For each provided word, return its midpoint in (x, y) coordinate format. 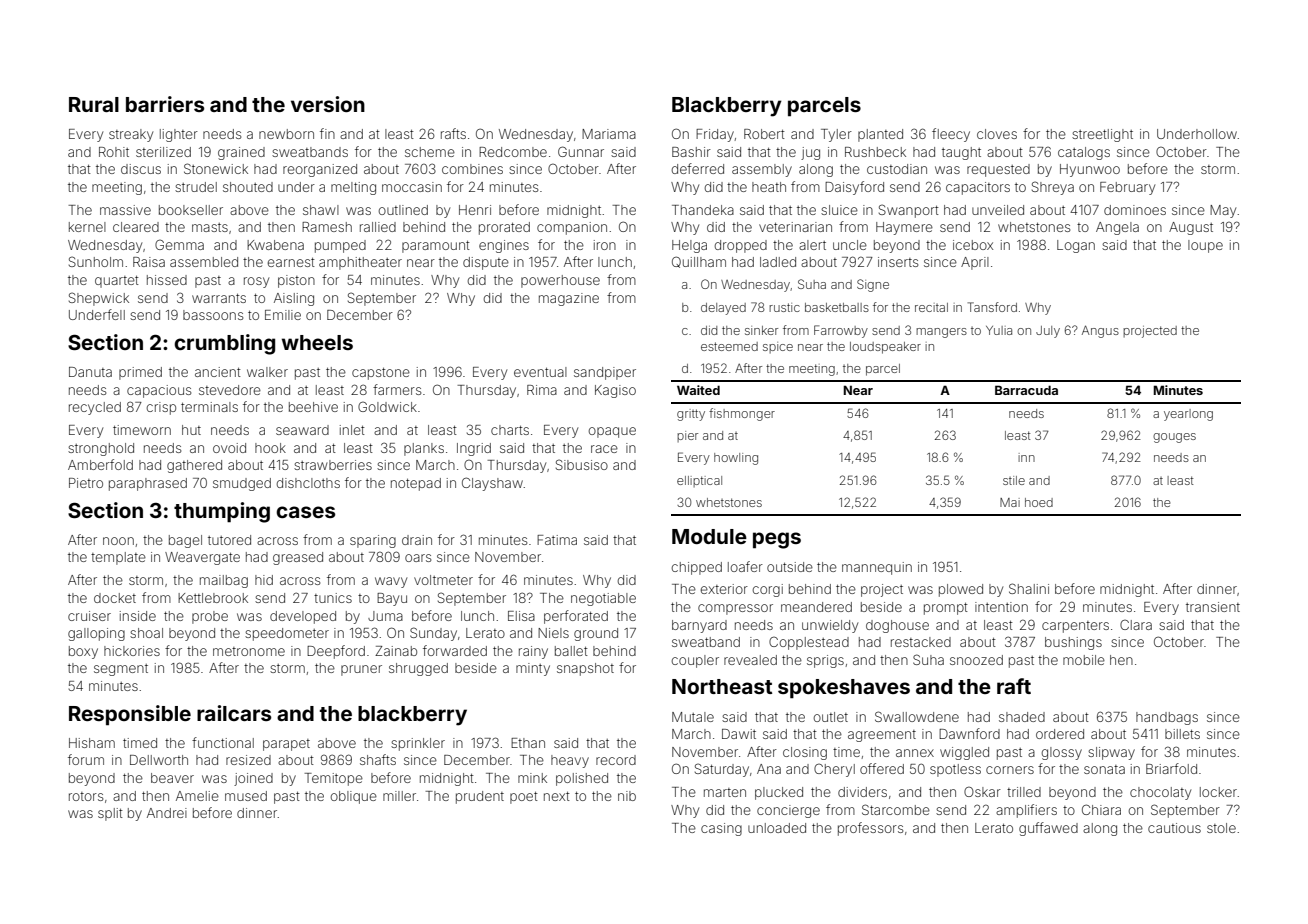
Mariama (609, 134)
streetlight (1102, 135)
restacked (921, 642)
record (616, 760)
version (328, 104)
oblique (354, 797)
